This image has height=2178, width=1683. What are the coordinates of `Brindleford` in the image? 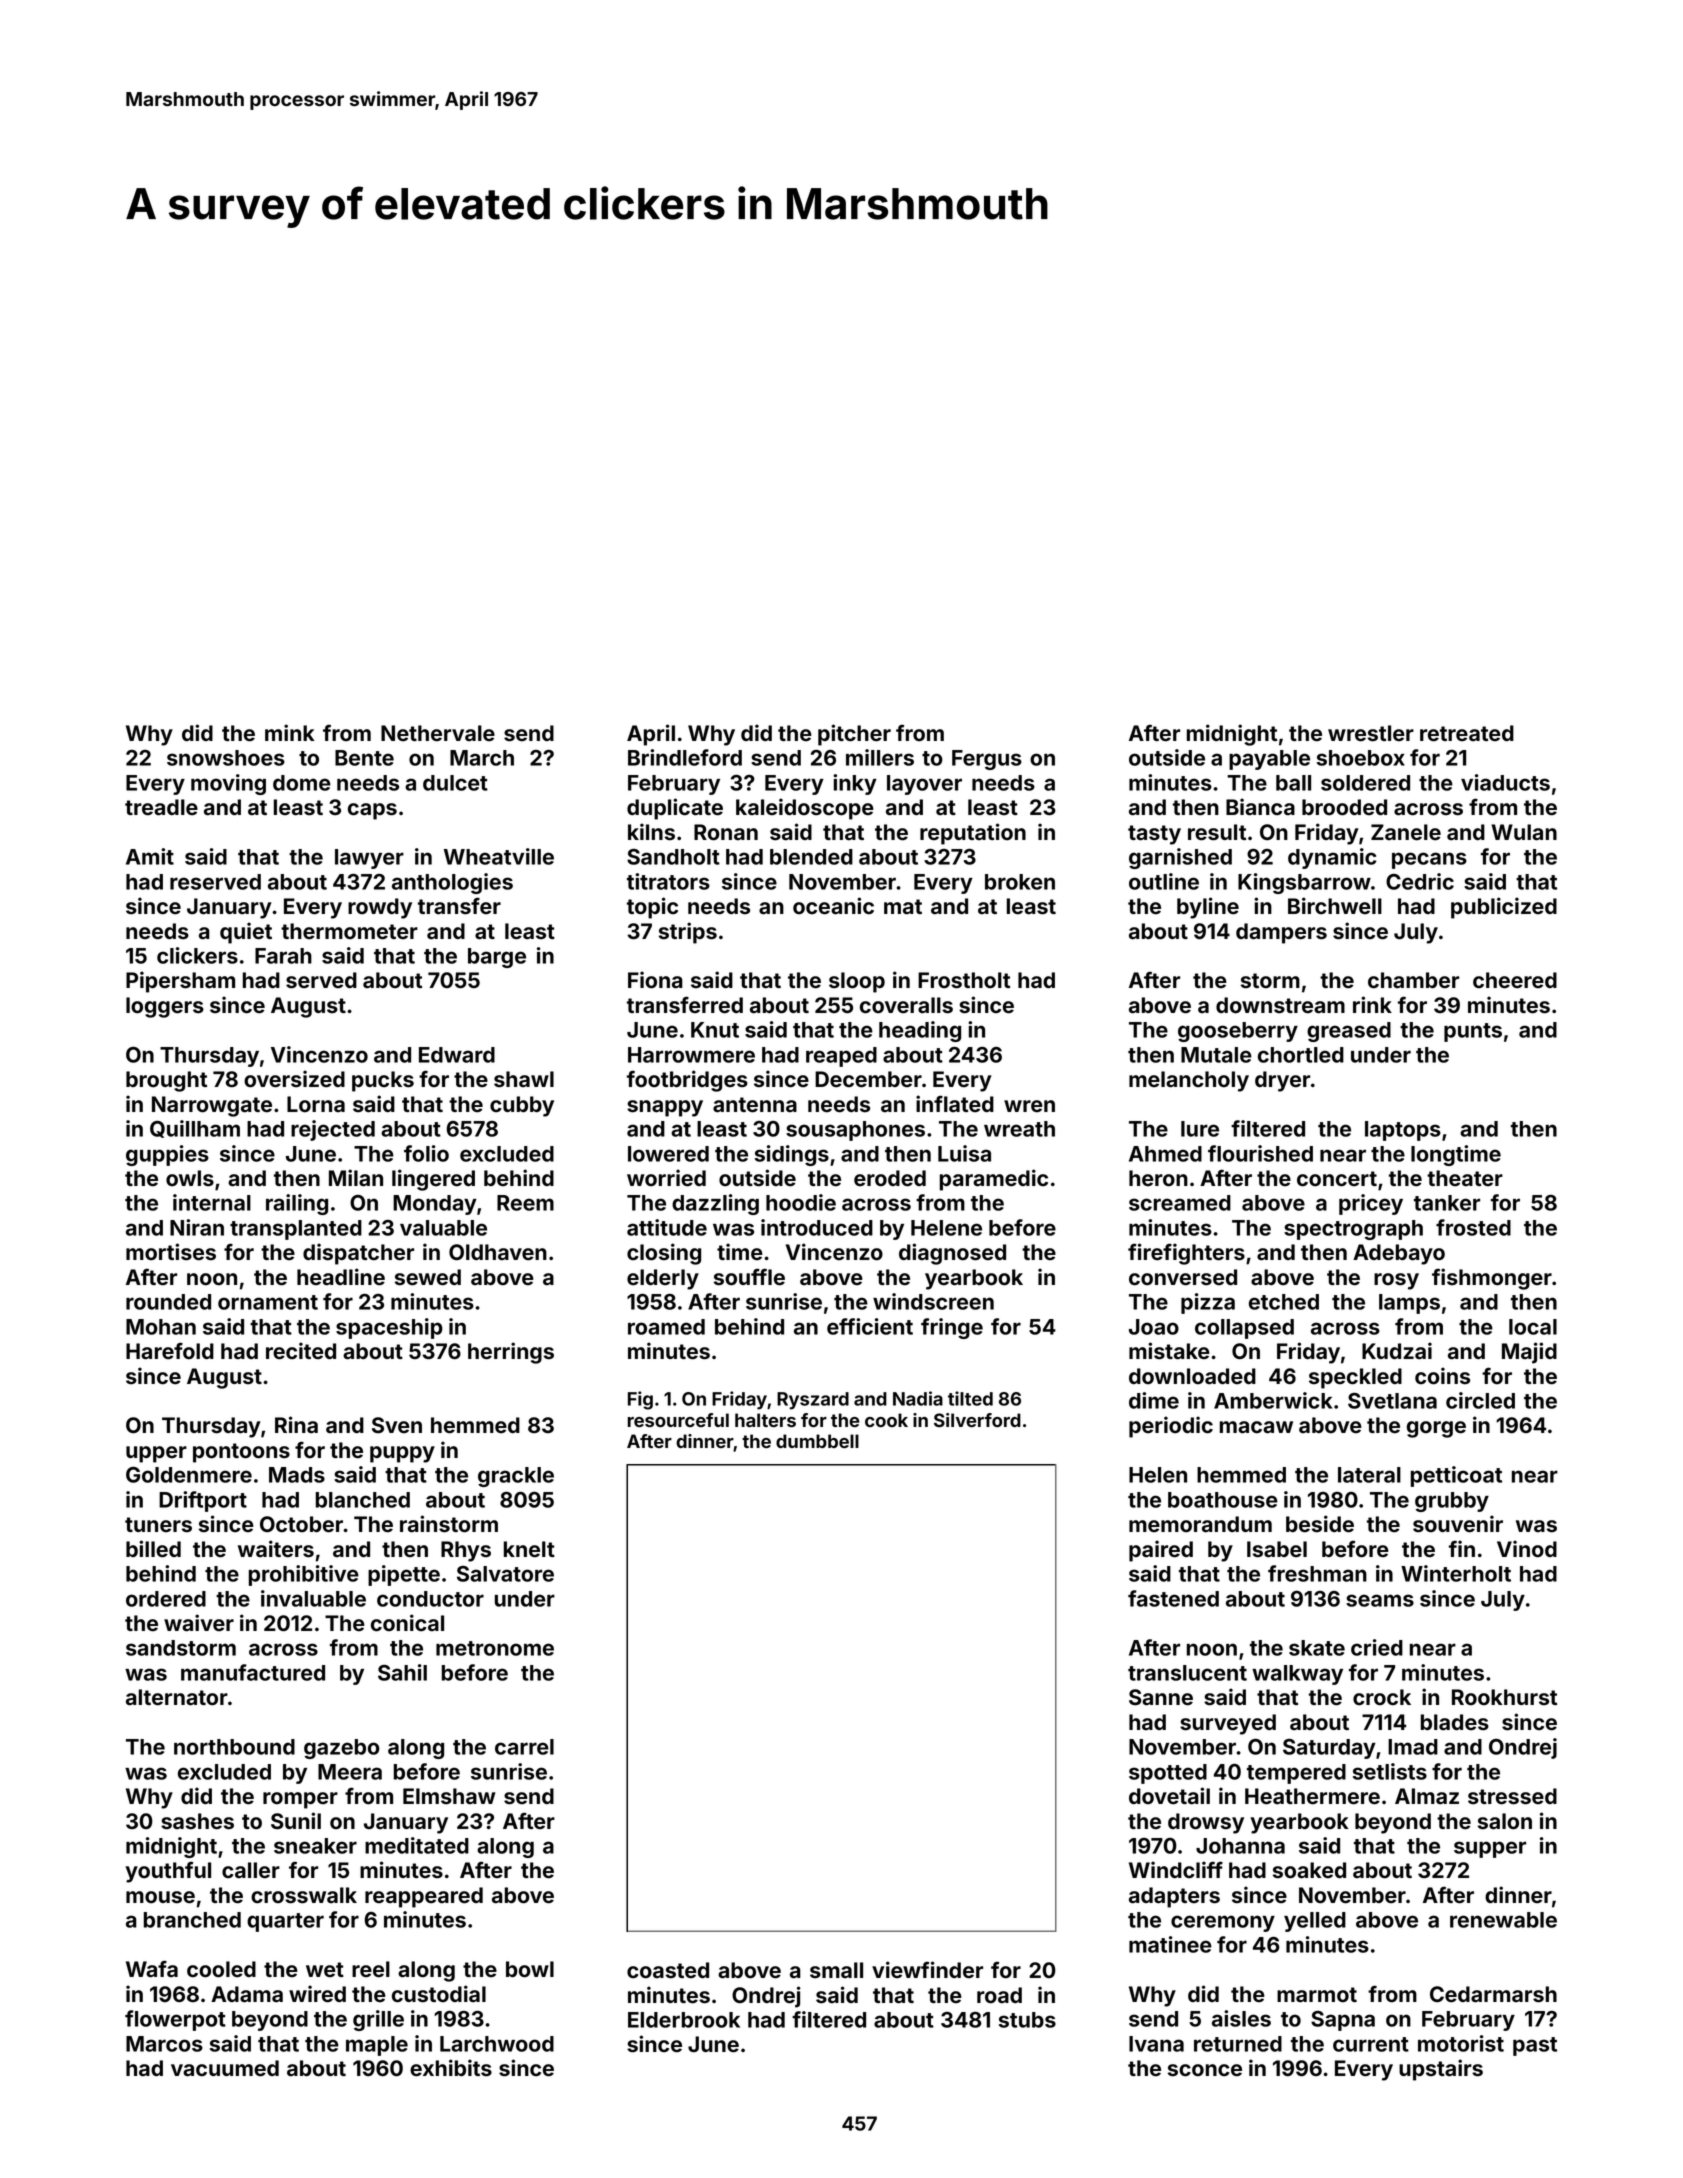 It's located at (685, 757).
